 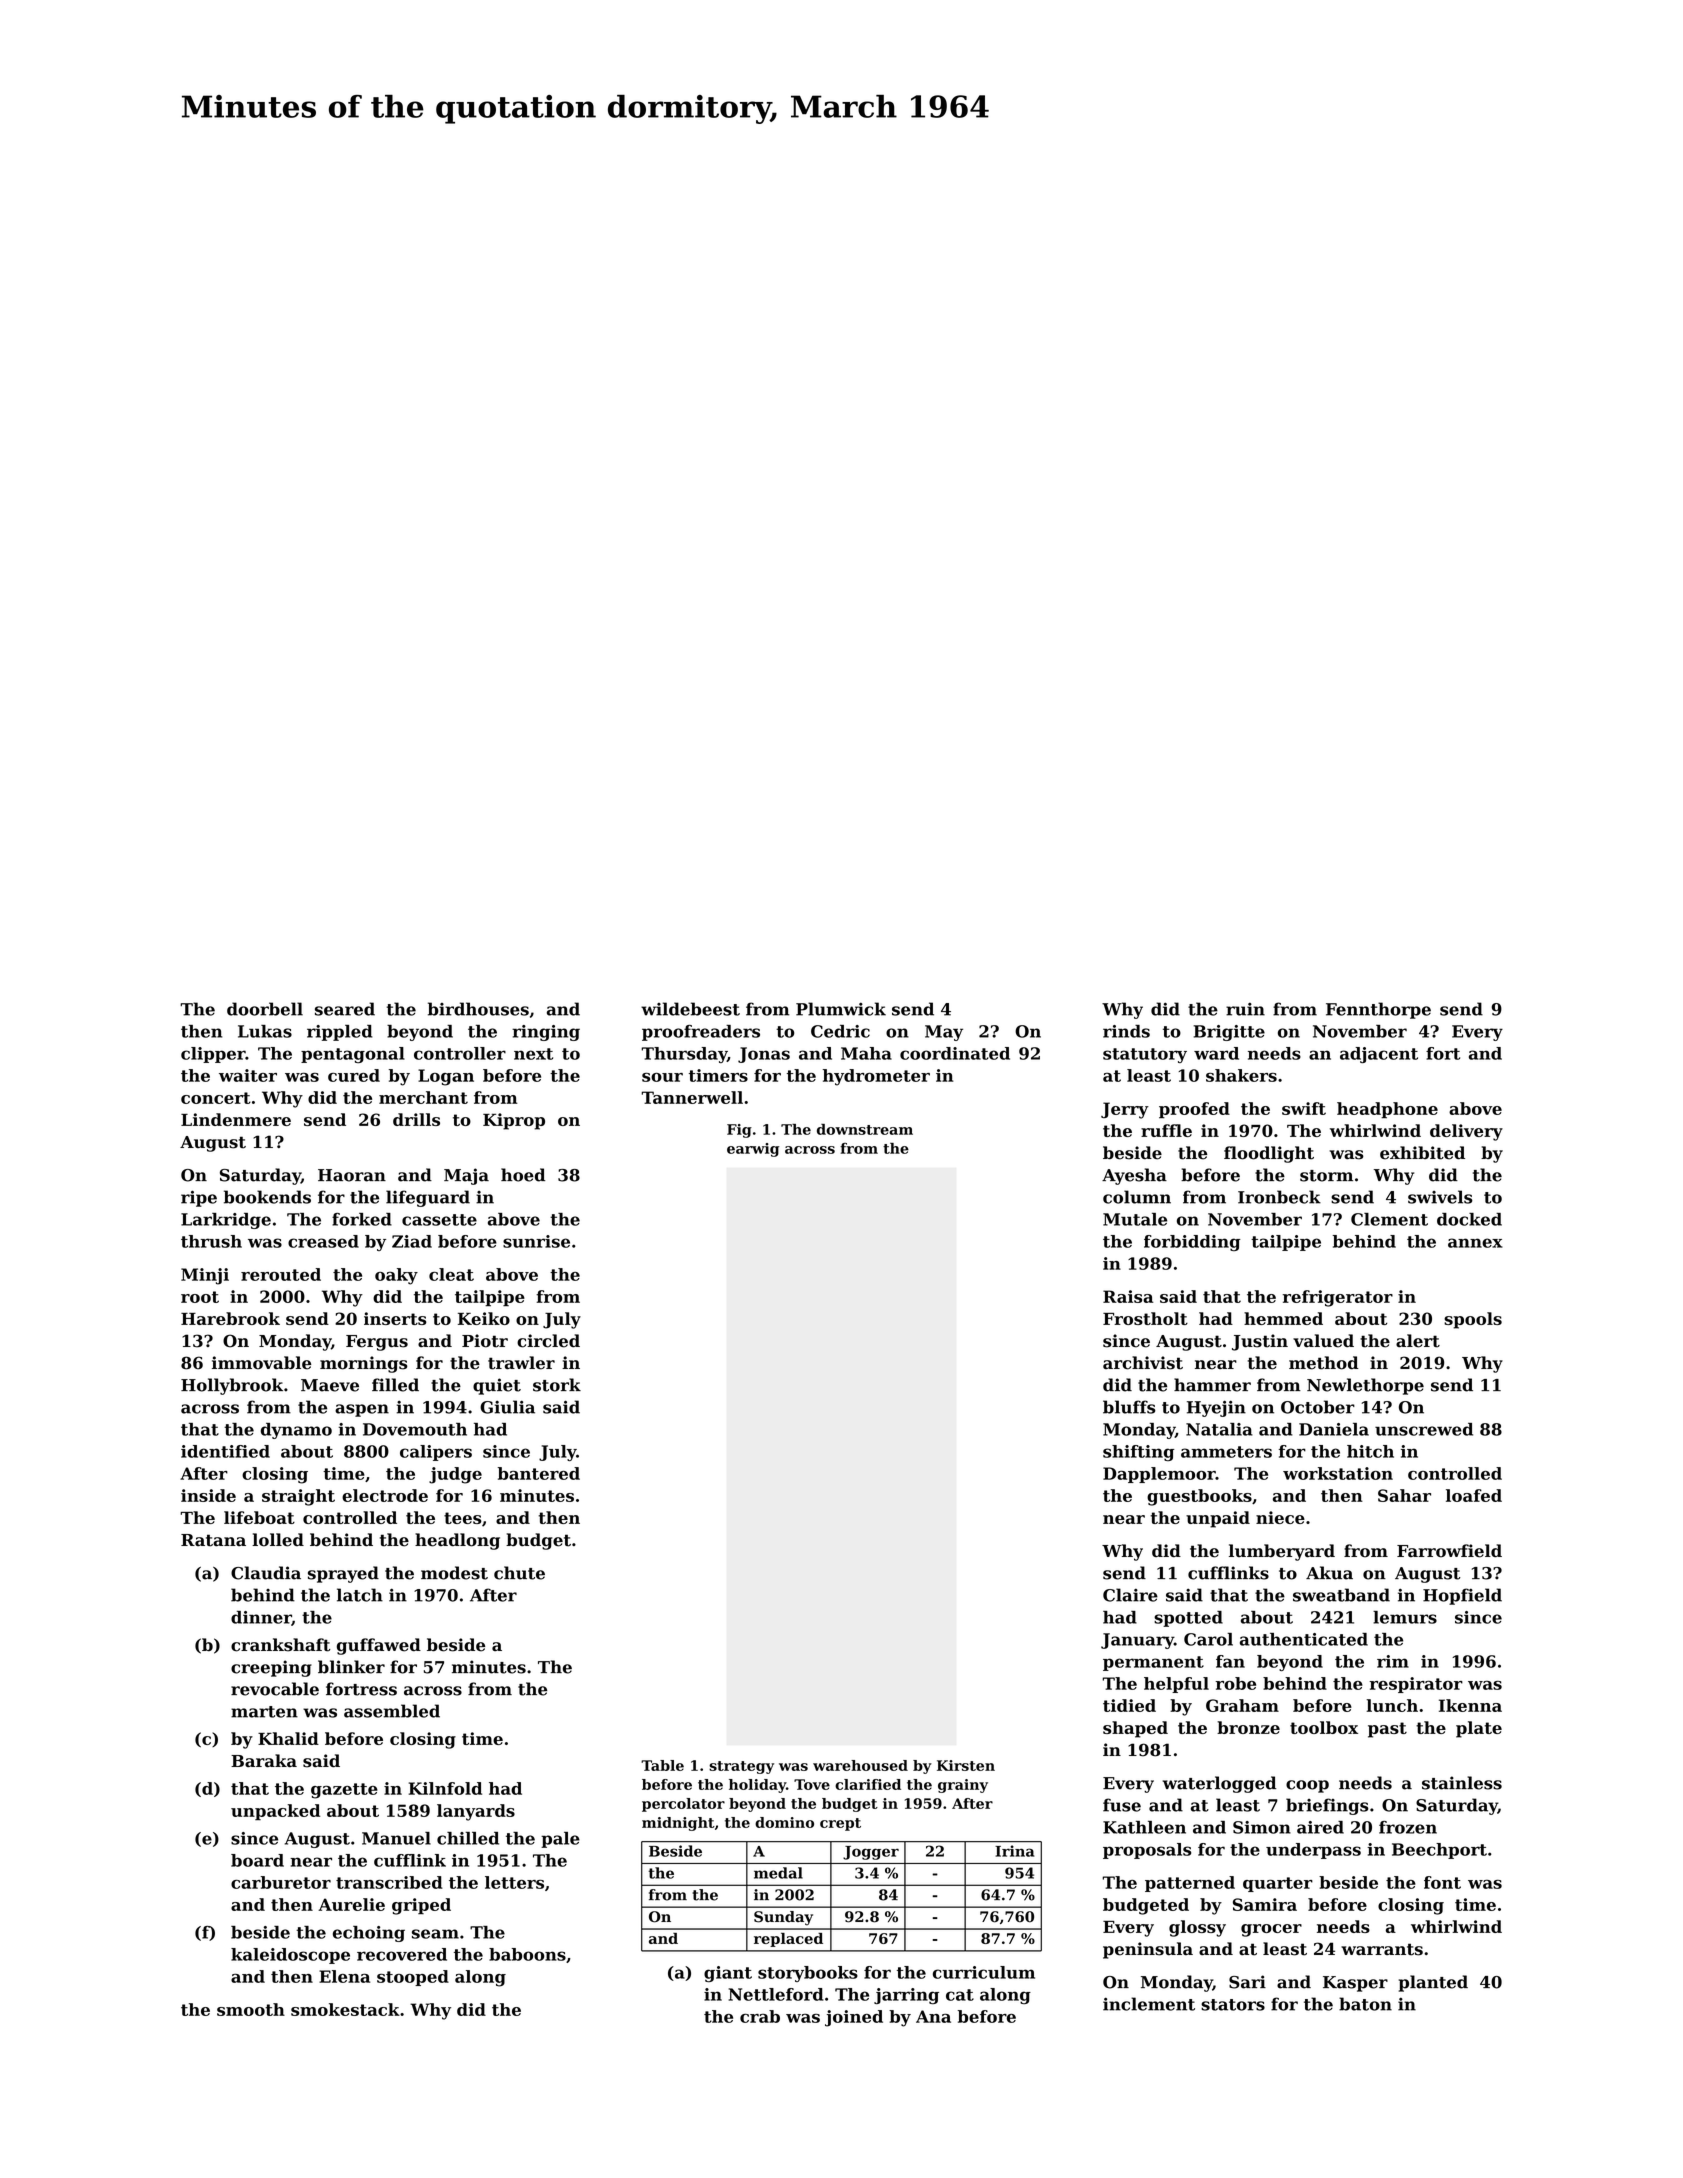 What do you see at coordinates (1470, 1705) in the page?
I see `Ikenna` at bounding box center [1470, 1705].
